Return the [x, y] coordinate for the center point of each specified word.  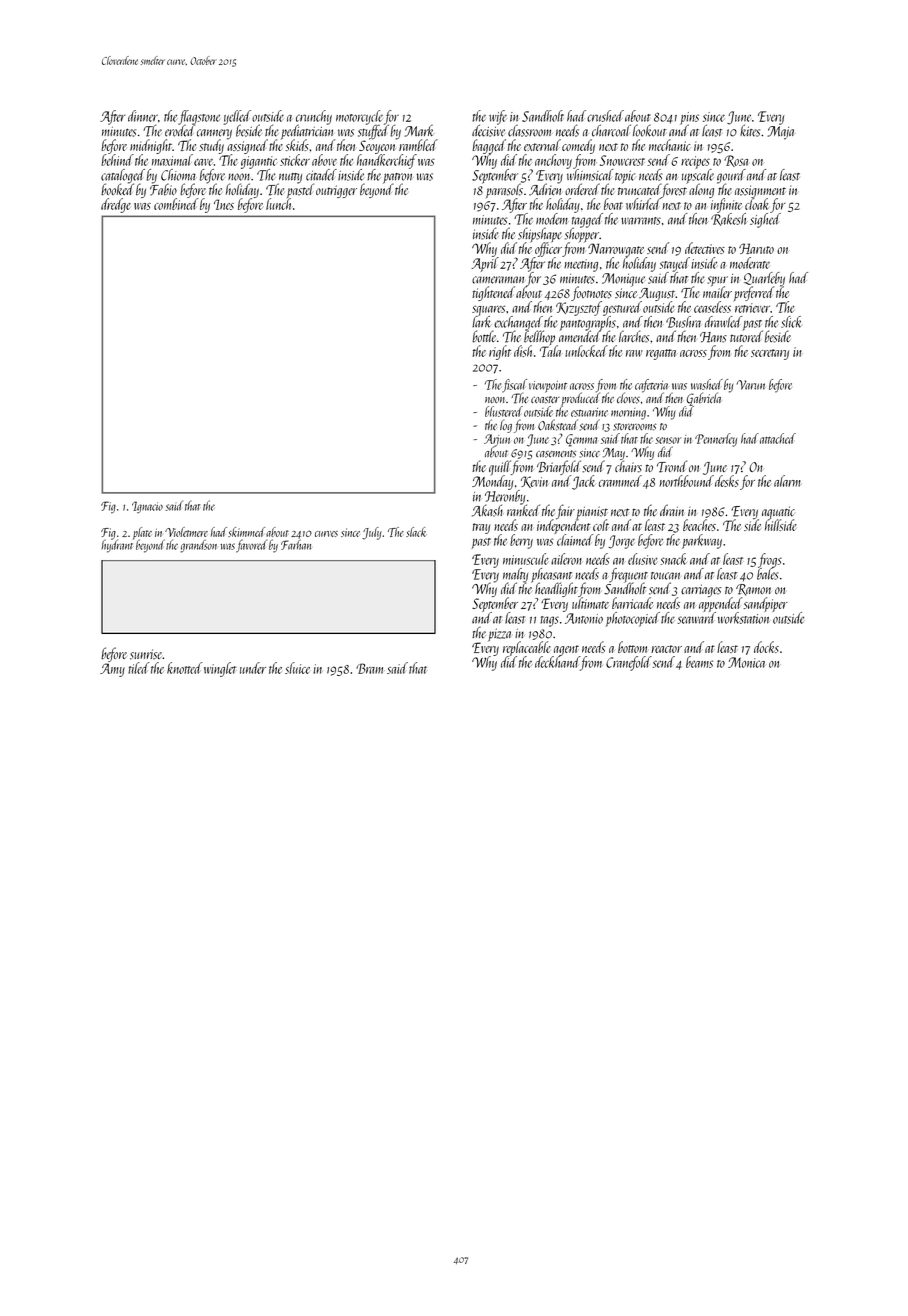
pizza [499, 635]
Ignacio [147, 507]
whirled [643, 204]
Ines [224, 204]
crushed [605, 116]
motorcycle [359, 117]
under [253, 668]
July [372, 533]
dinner [143, 116]
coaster [545, 400]
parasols [504, 191]
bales [768, 574]
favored [251, 546]
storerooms [635, 427]
